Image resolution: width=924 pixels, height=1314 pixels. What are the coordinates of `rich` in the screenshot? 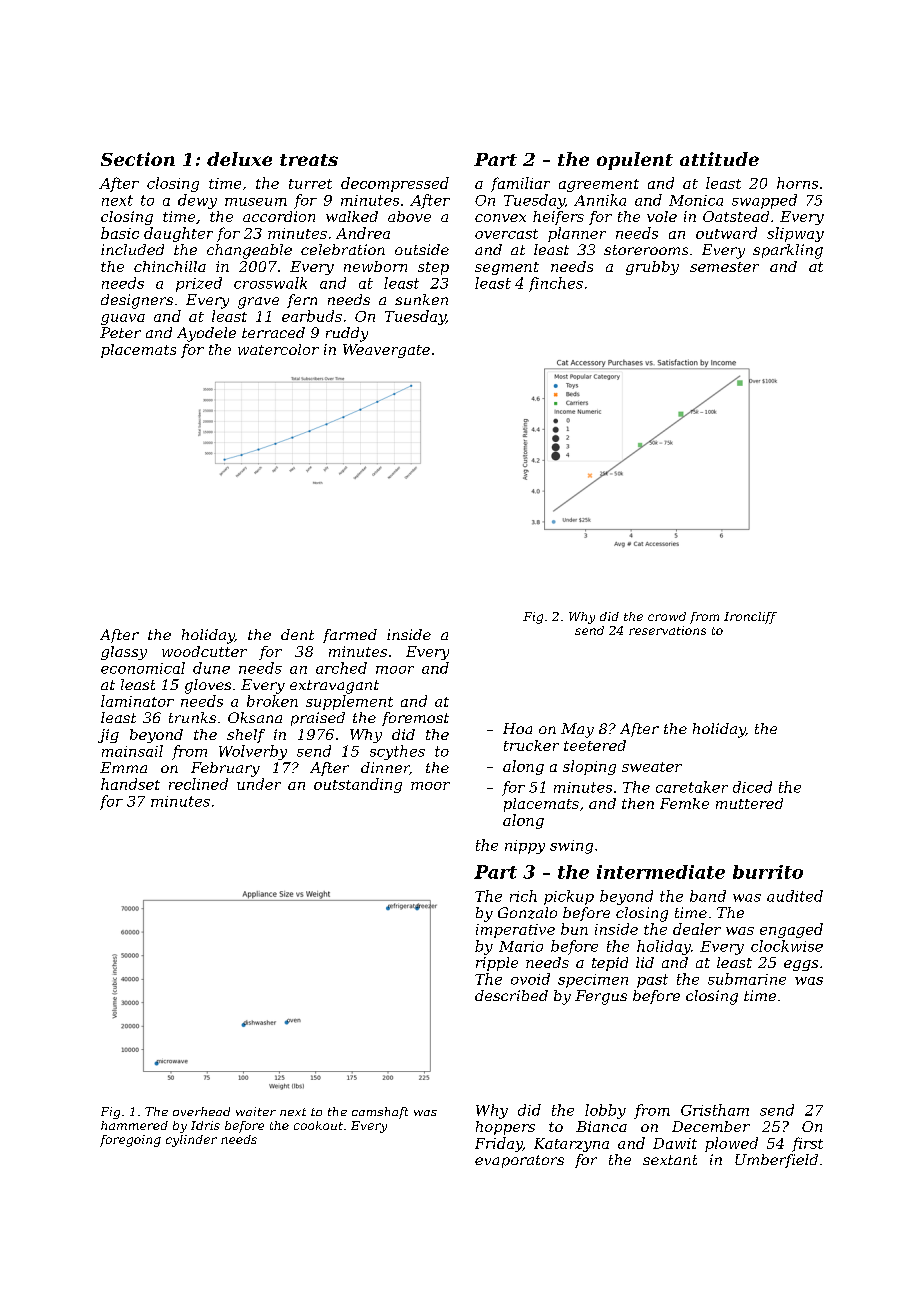 It's located at (523, 896).
